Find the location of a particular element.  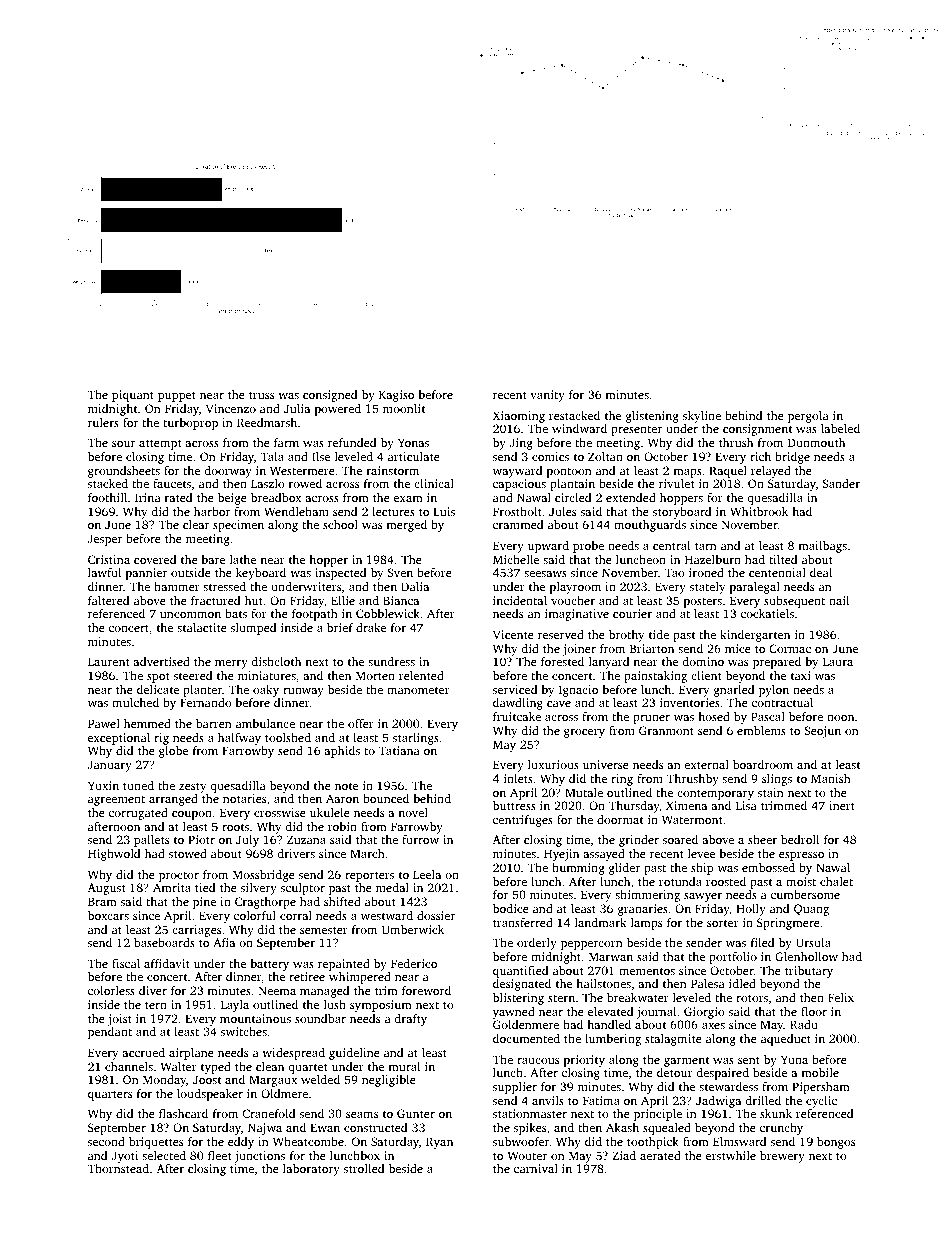

Reedmarsh is located at coordinates (267, 422).
